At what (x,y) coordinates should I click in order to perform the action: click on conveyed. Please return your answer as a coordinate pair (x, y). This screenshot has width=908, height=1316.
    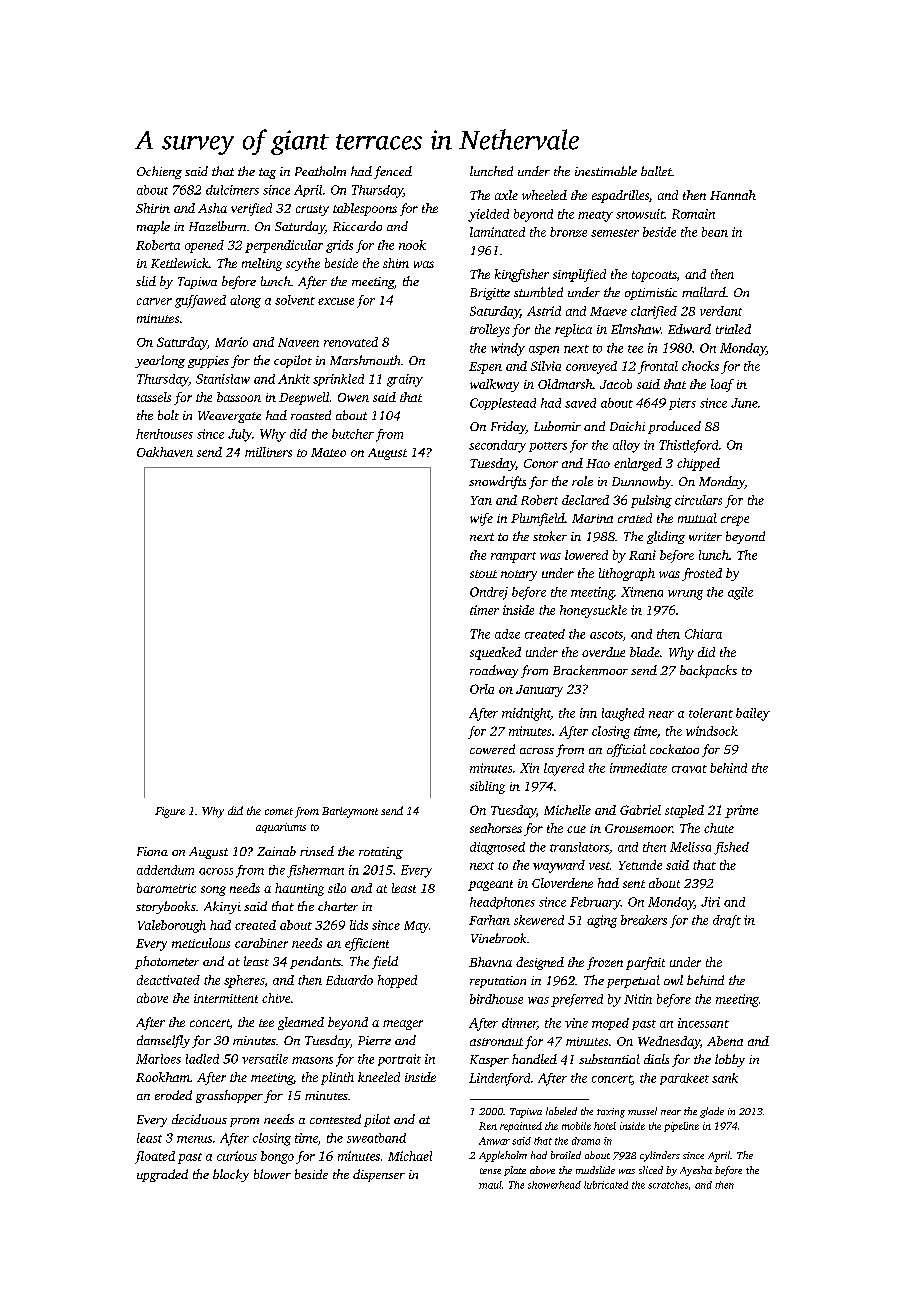
    Looking at the image, I should click on (591, 367).
